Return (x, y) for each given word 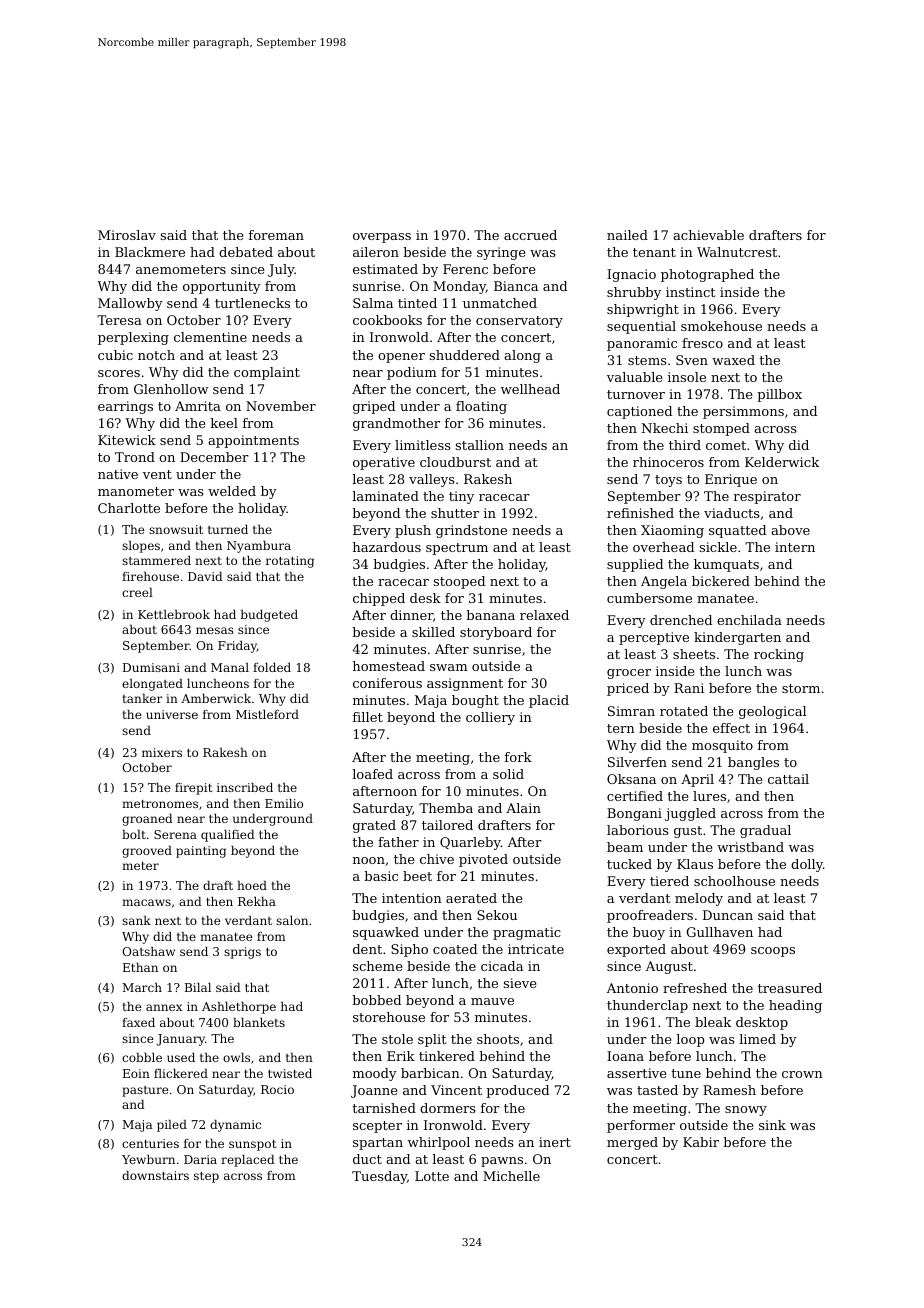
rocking (779, 655)
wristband (750, 847)
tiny (461, 497)
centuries (150, 1143)
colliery (490, 718)
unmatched (500, 303)
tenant (654, 252)
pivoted (483, 860)
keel (224, 423)
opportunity (222, 287)
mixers (162, 752)
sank (136, 920)
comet (726, 445)
